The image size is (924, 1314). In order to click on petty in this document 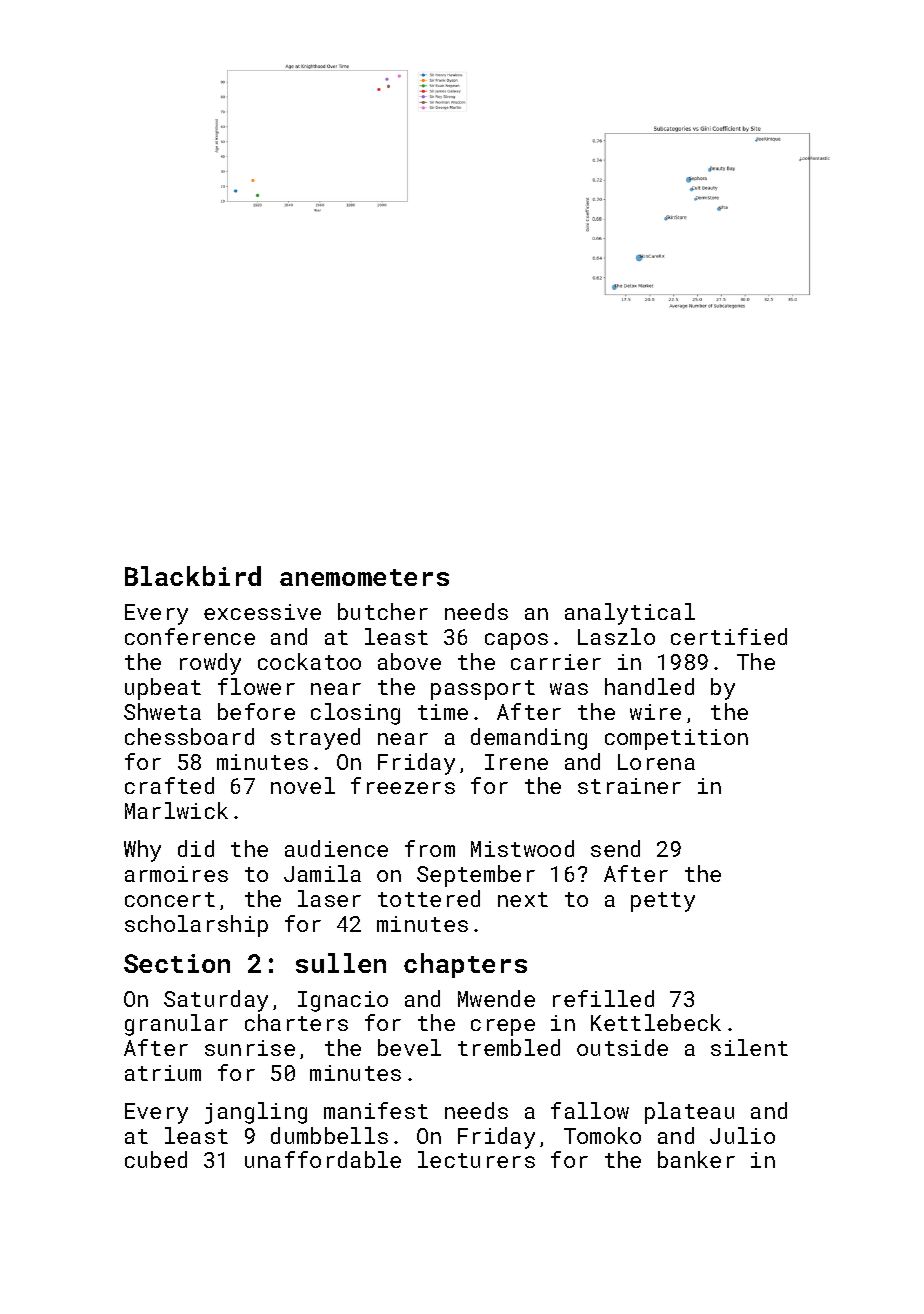, I will do `click(663, 902)`.
